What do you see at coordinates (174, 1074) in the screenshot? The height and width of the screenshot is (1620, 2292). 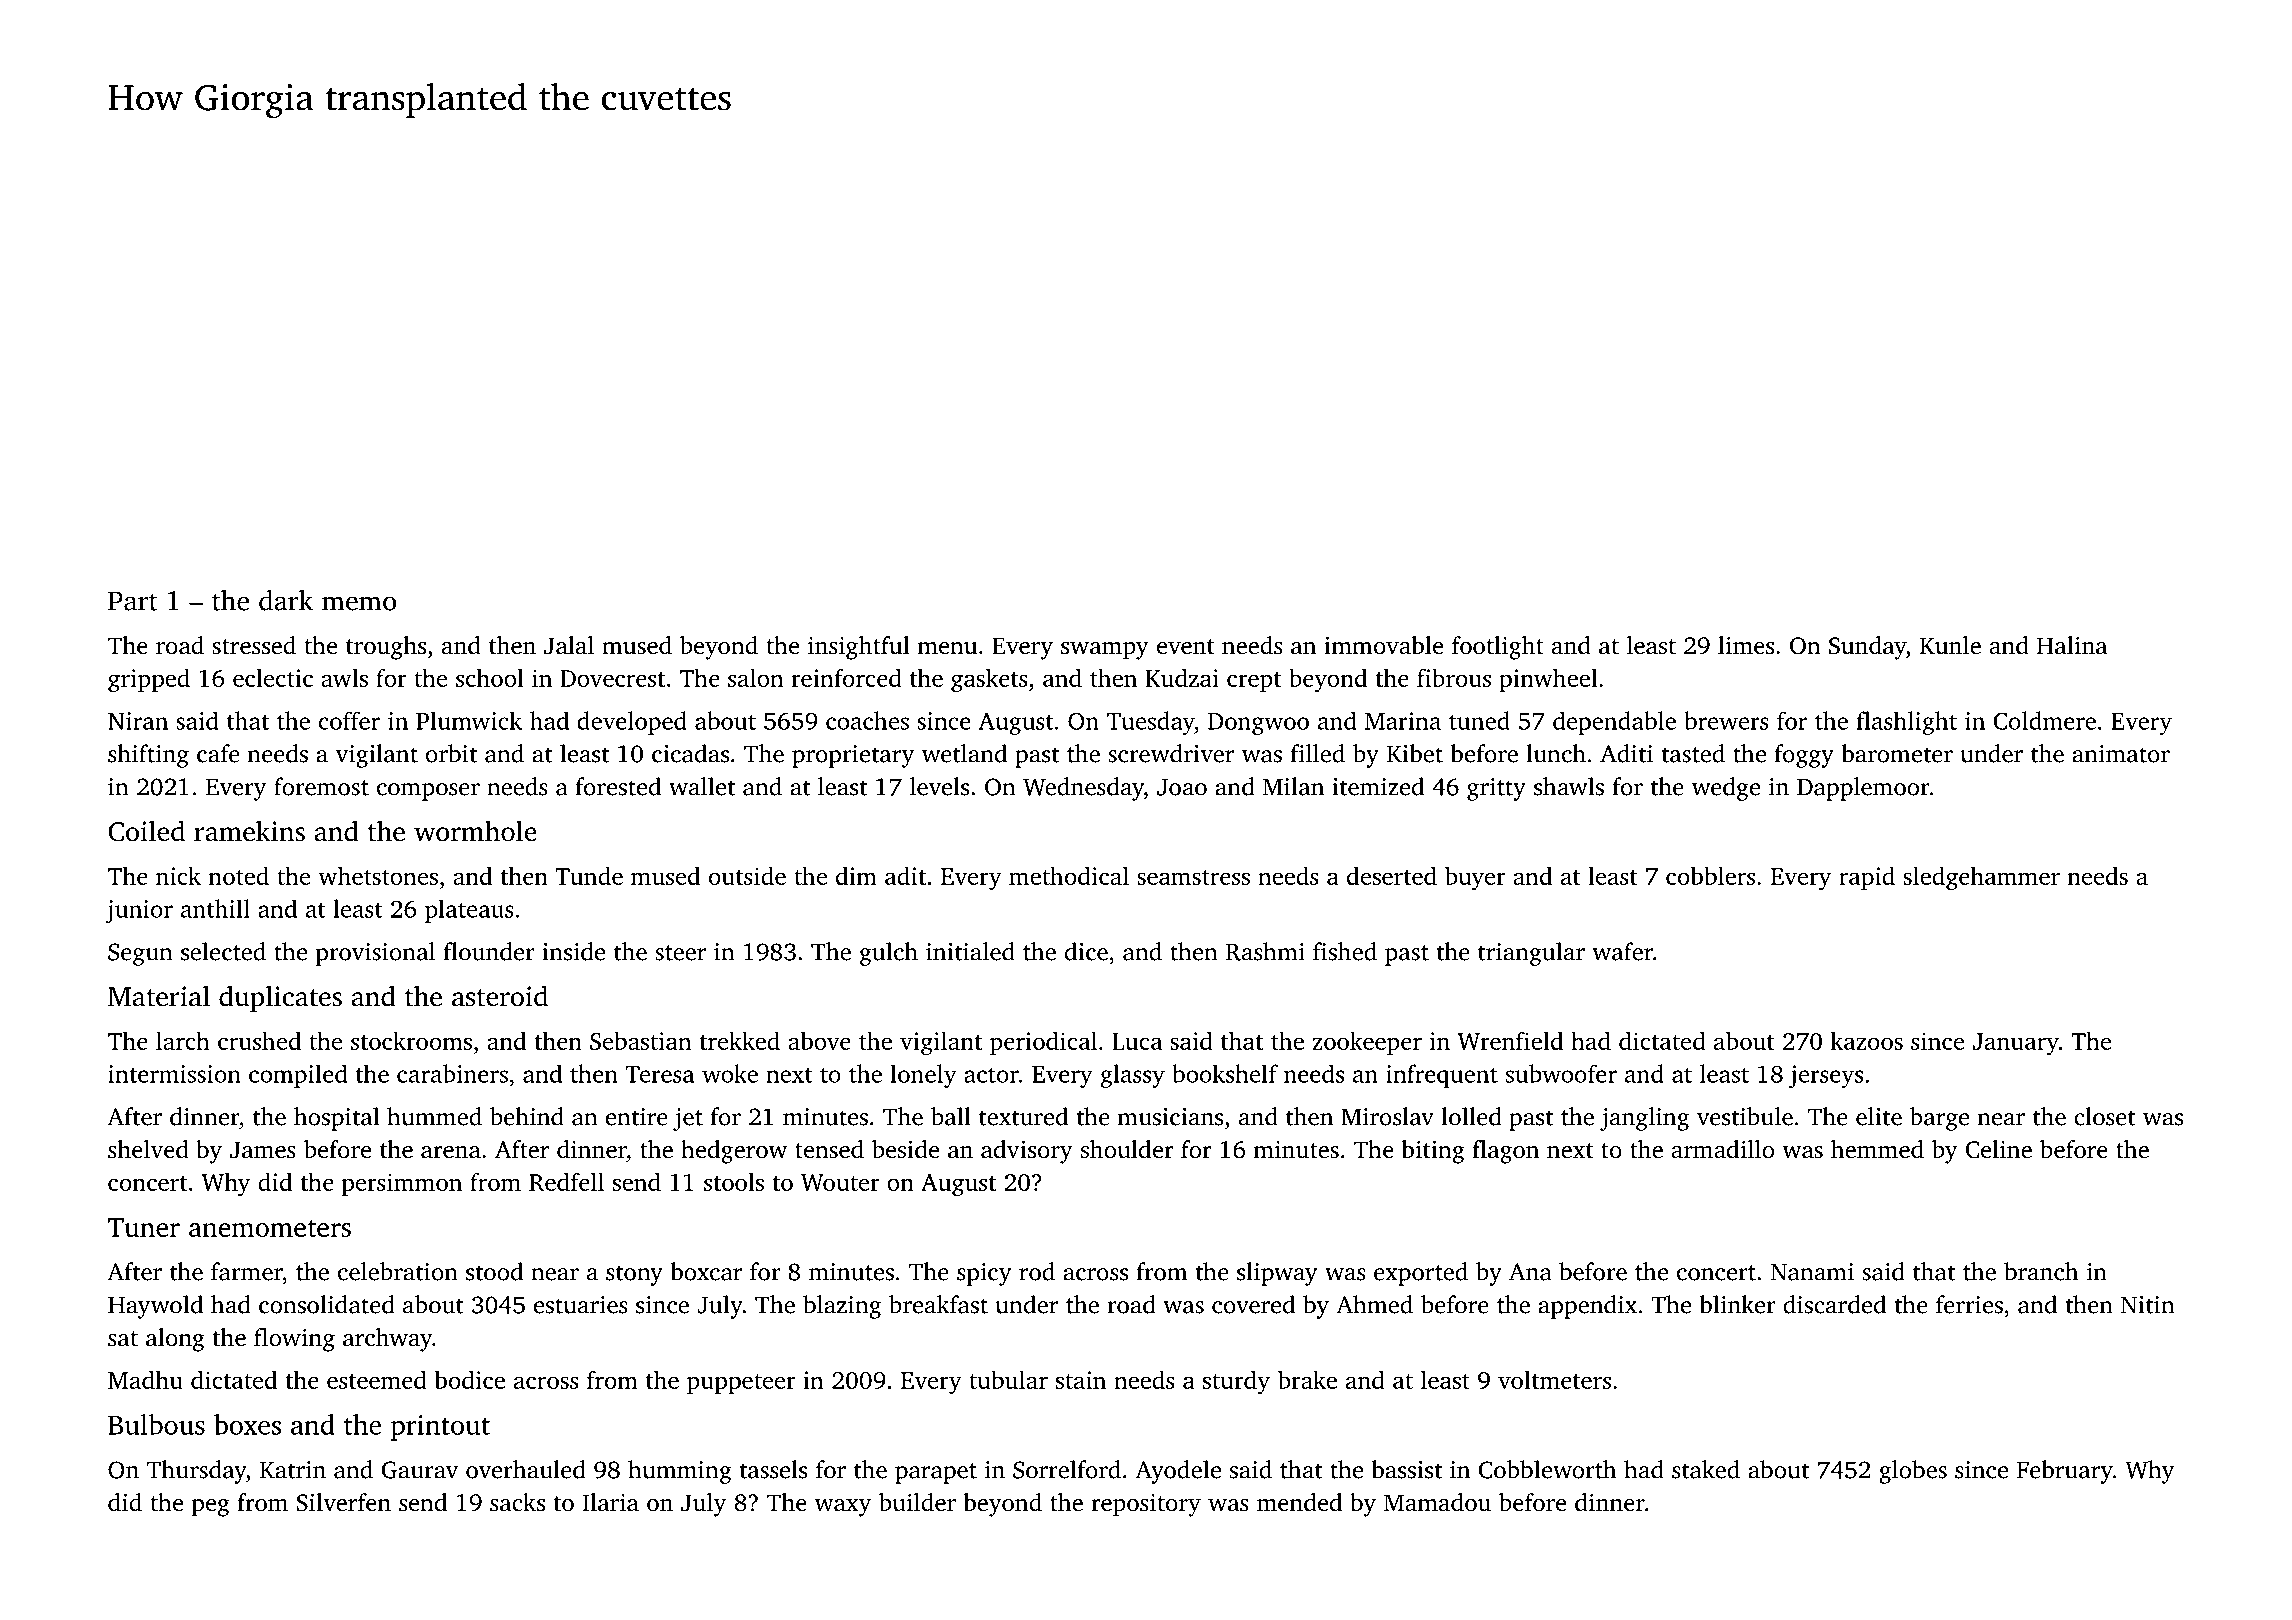 I see `intermission` at bounding box center [174, 1074].
